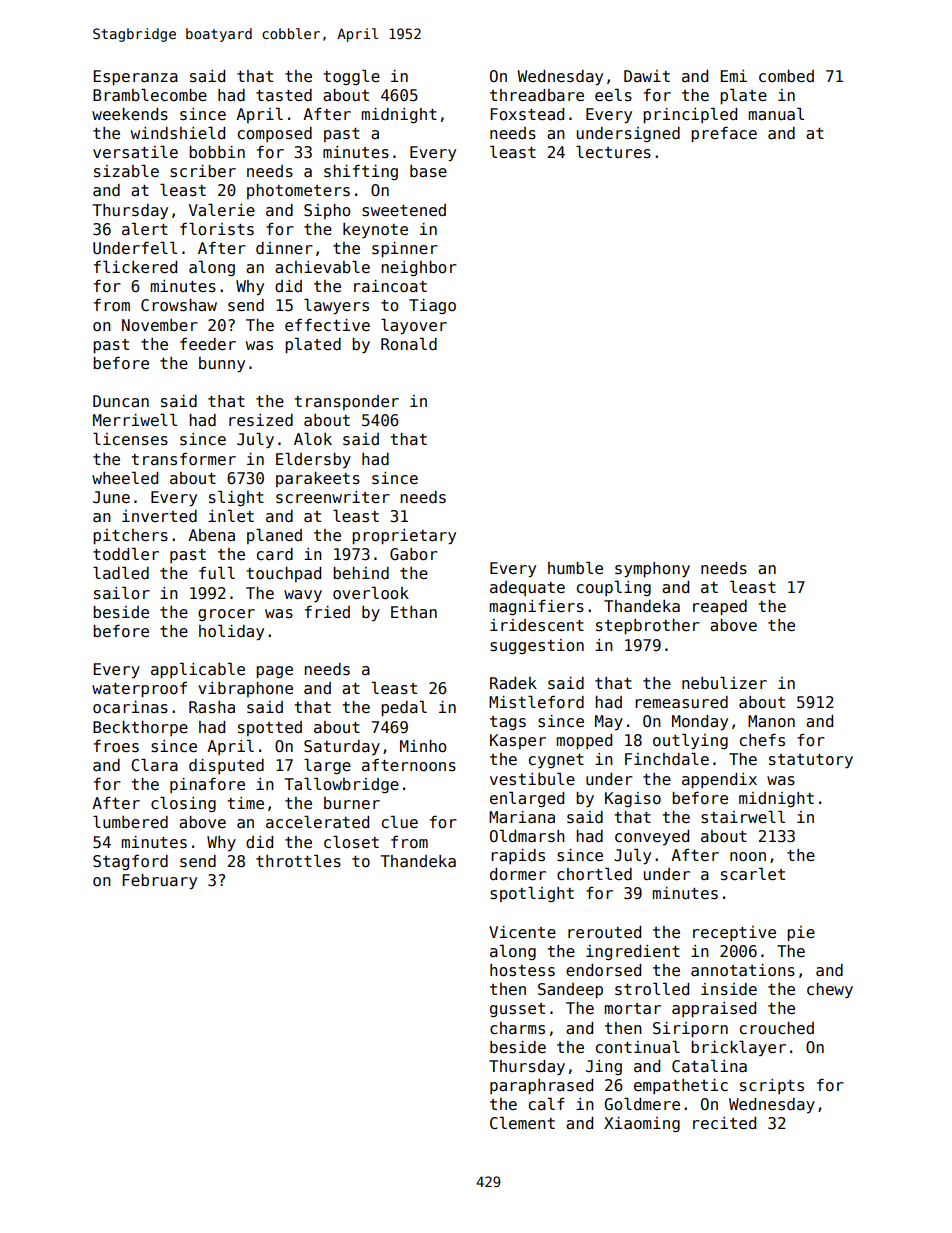 The image size is (952, 1233). Describe the element at coordinates (327, 325) in the screenshot. I see `effective` at that location.
